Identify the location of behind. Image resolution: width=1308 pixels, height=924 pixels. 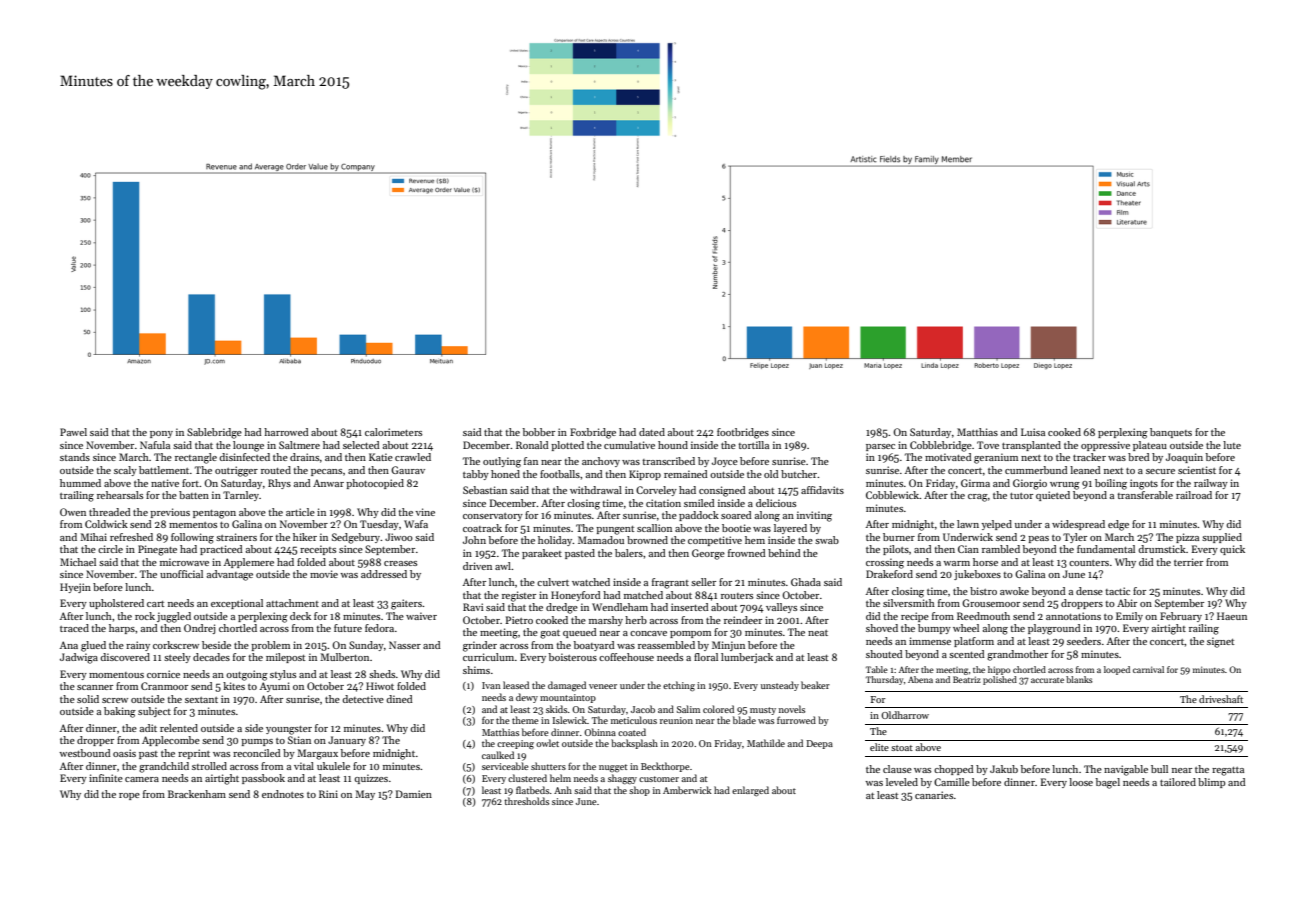
(784, 553).
